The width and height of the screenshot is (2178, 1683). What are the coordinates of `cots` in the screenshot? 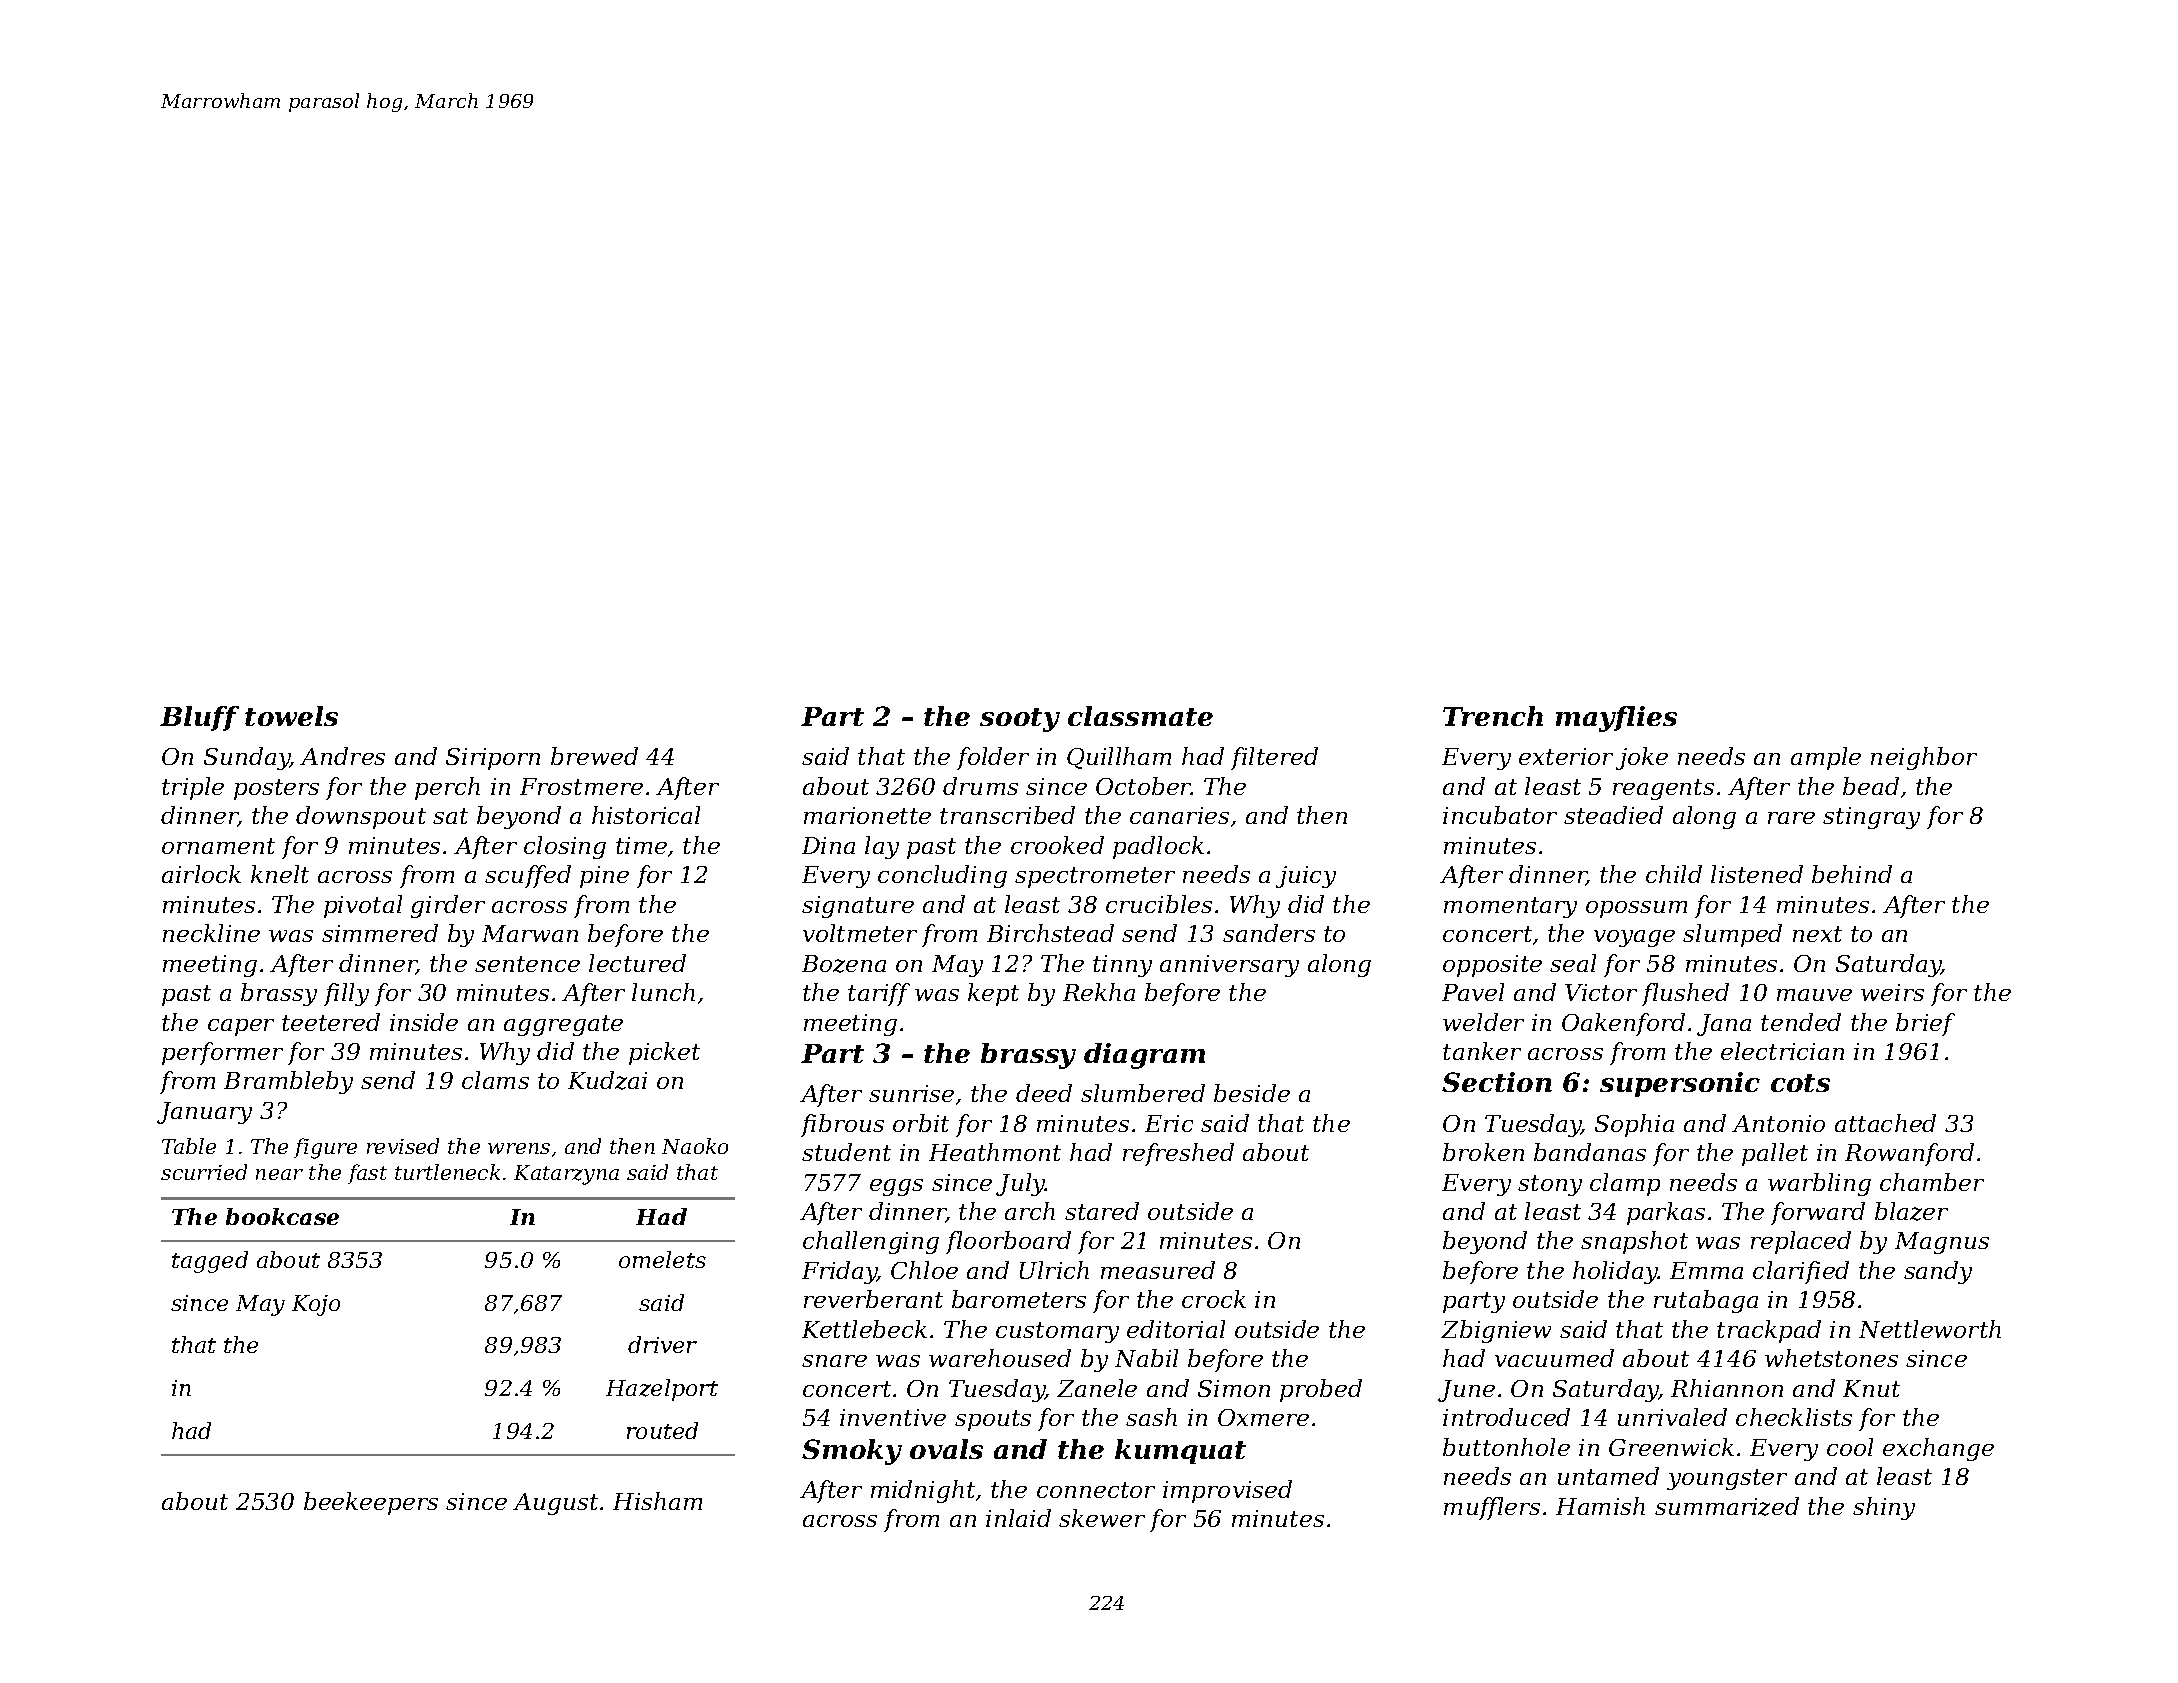 It's located at (1800, 1083).
